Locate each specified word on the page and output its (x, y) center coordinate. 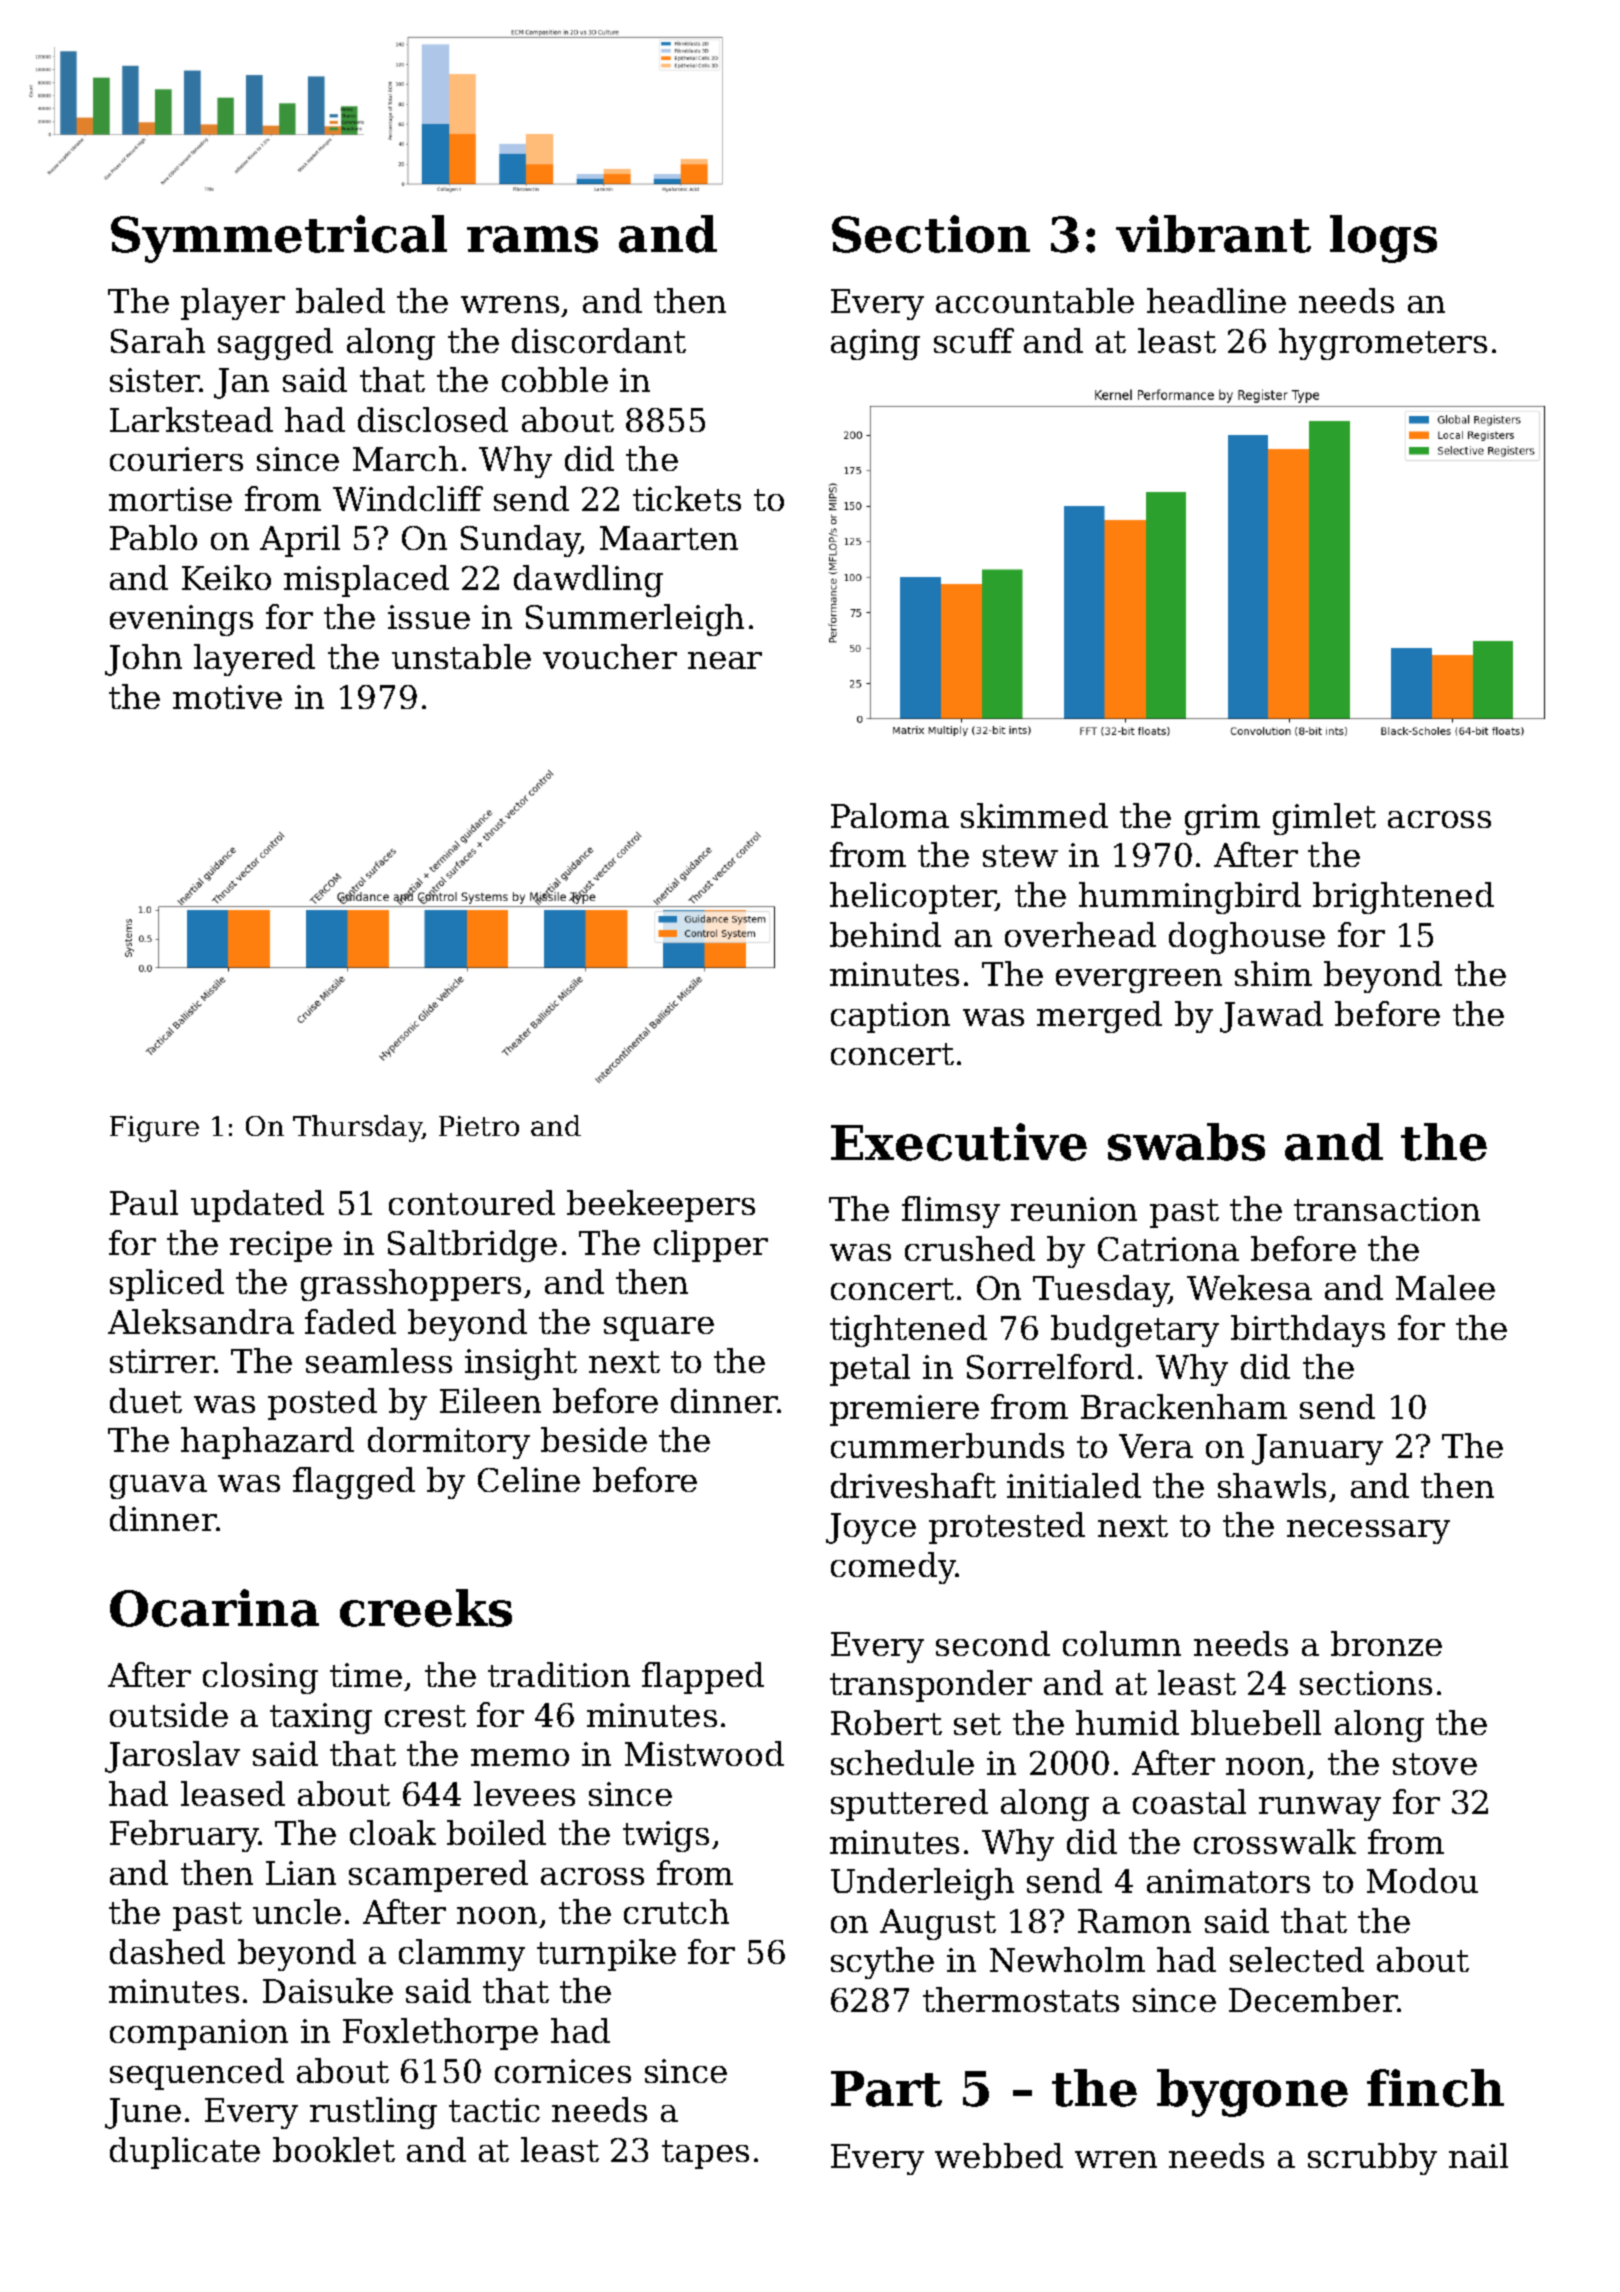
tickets (687, 498)
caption (890, 1017)
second (993, 1643)
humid (1127, 1722)
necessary (1368, 1532)
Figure (154, 1129)
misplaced (366, 581)
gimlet (1324, 819)
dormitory (449, 1443)
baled (340, 300)
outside (169, 1714)
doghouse (1247, 938)
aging (875, 344)
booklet (334, 2149)
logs (1383, 239)
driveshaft (913, 1485)
